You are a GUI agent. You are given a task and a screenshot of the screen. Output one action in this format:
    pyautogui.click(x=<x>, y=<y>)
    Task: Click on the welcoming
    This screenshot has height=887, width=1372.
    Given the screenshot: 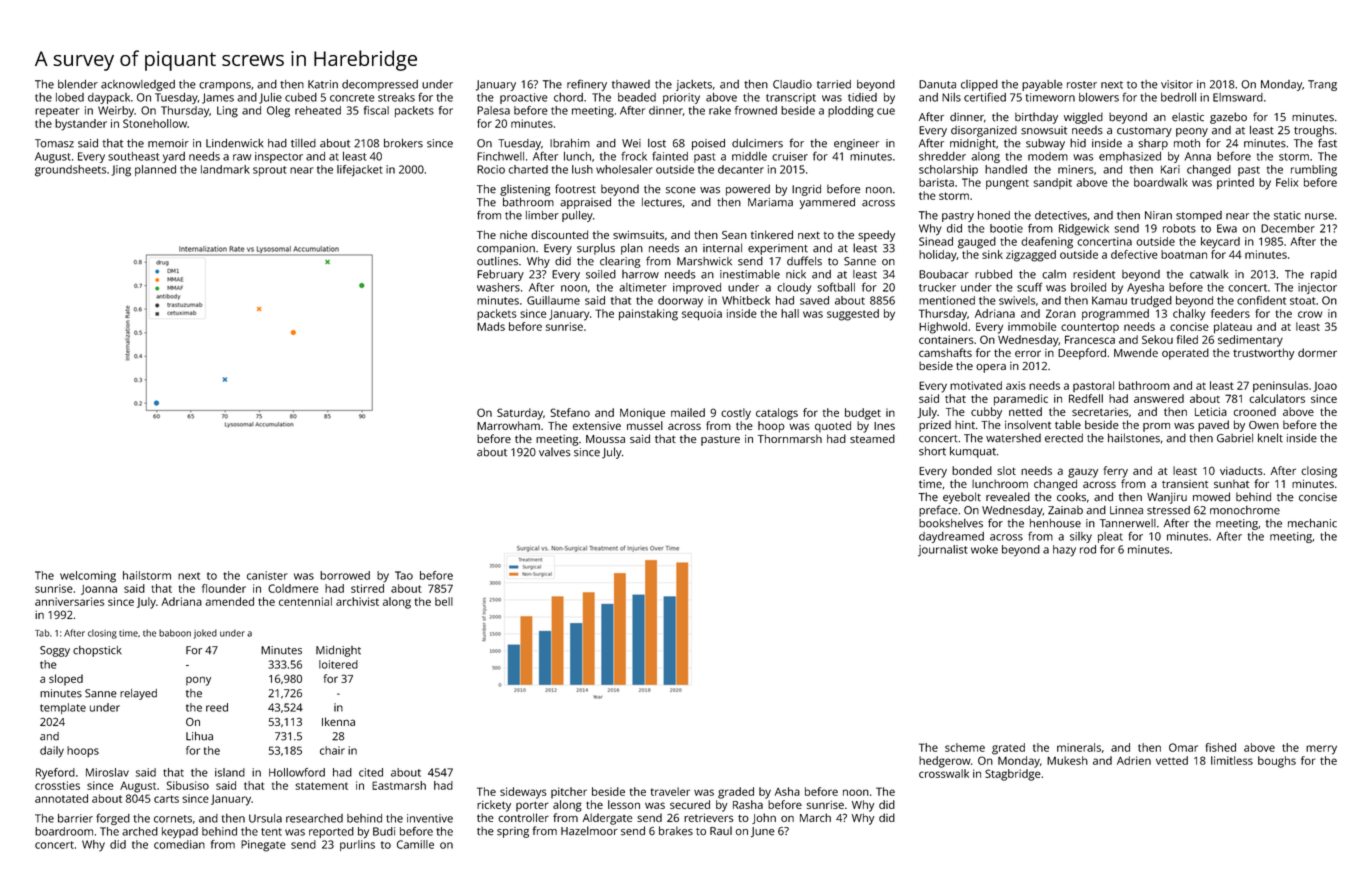 What is the action you would take?
    pyautogui.click(x=88, y=577)
